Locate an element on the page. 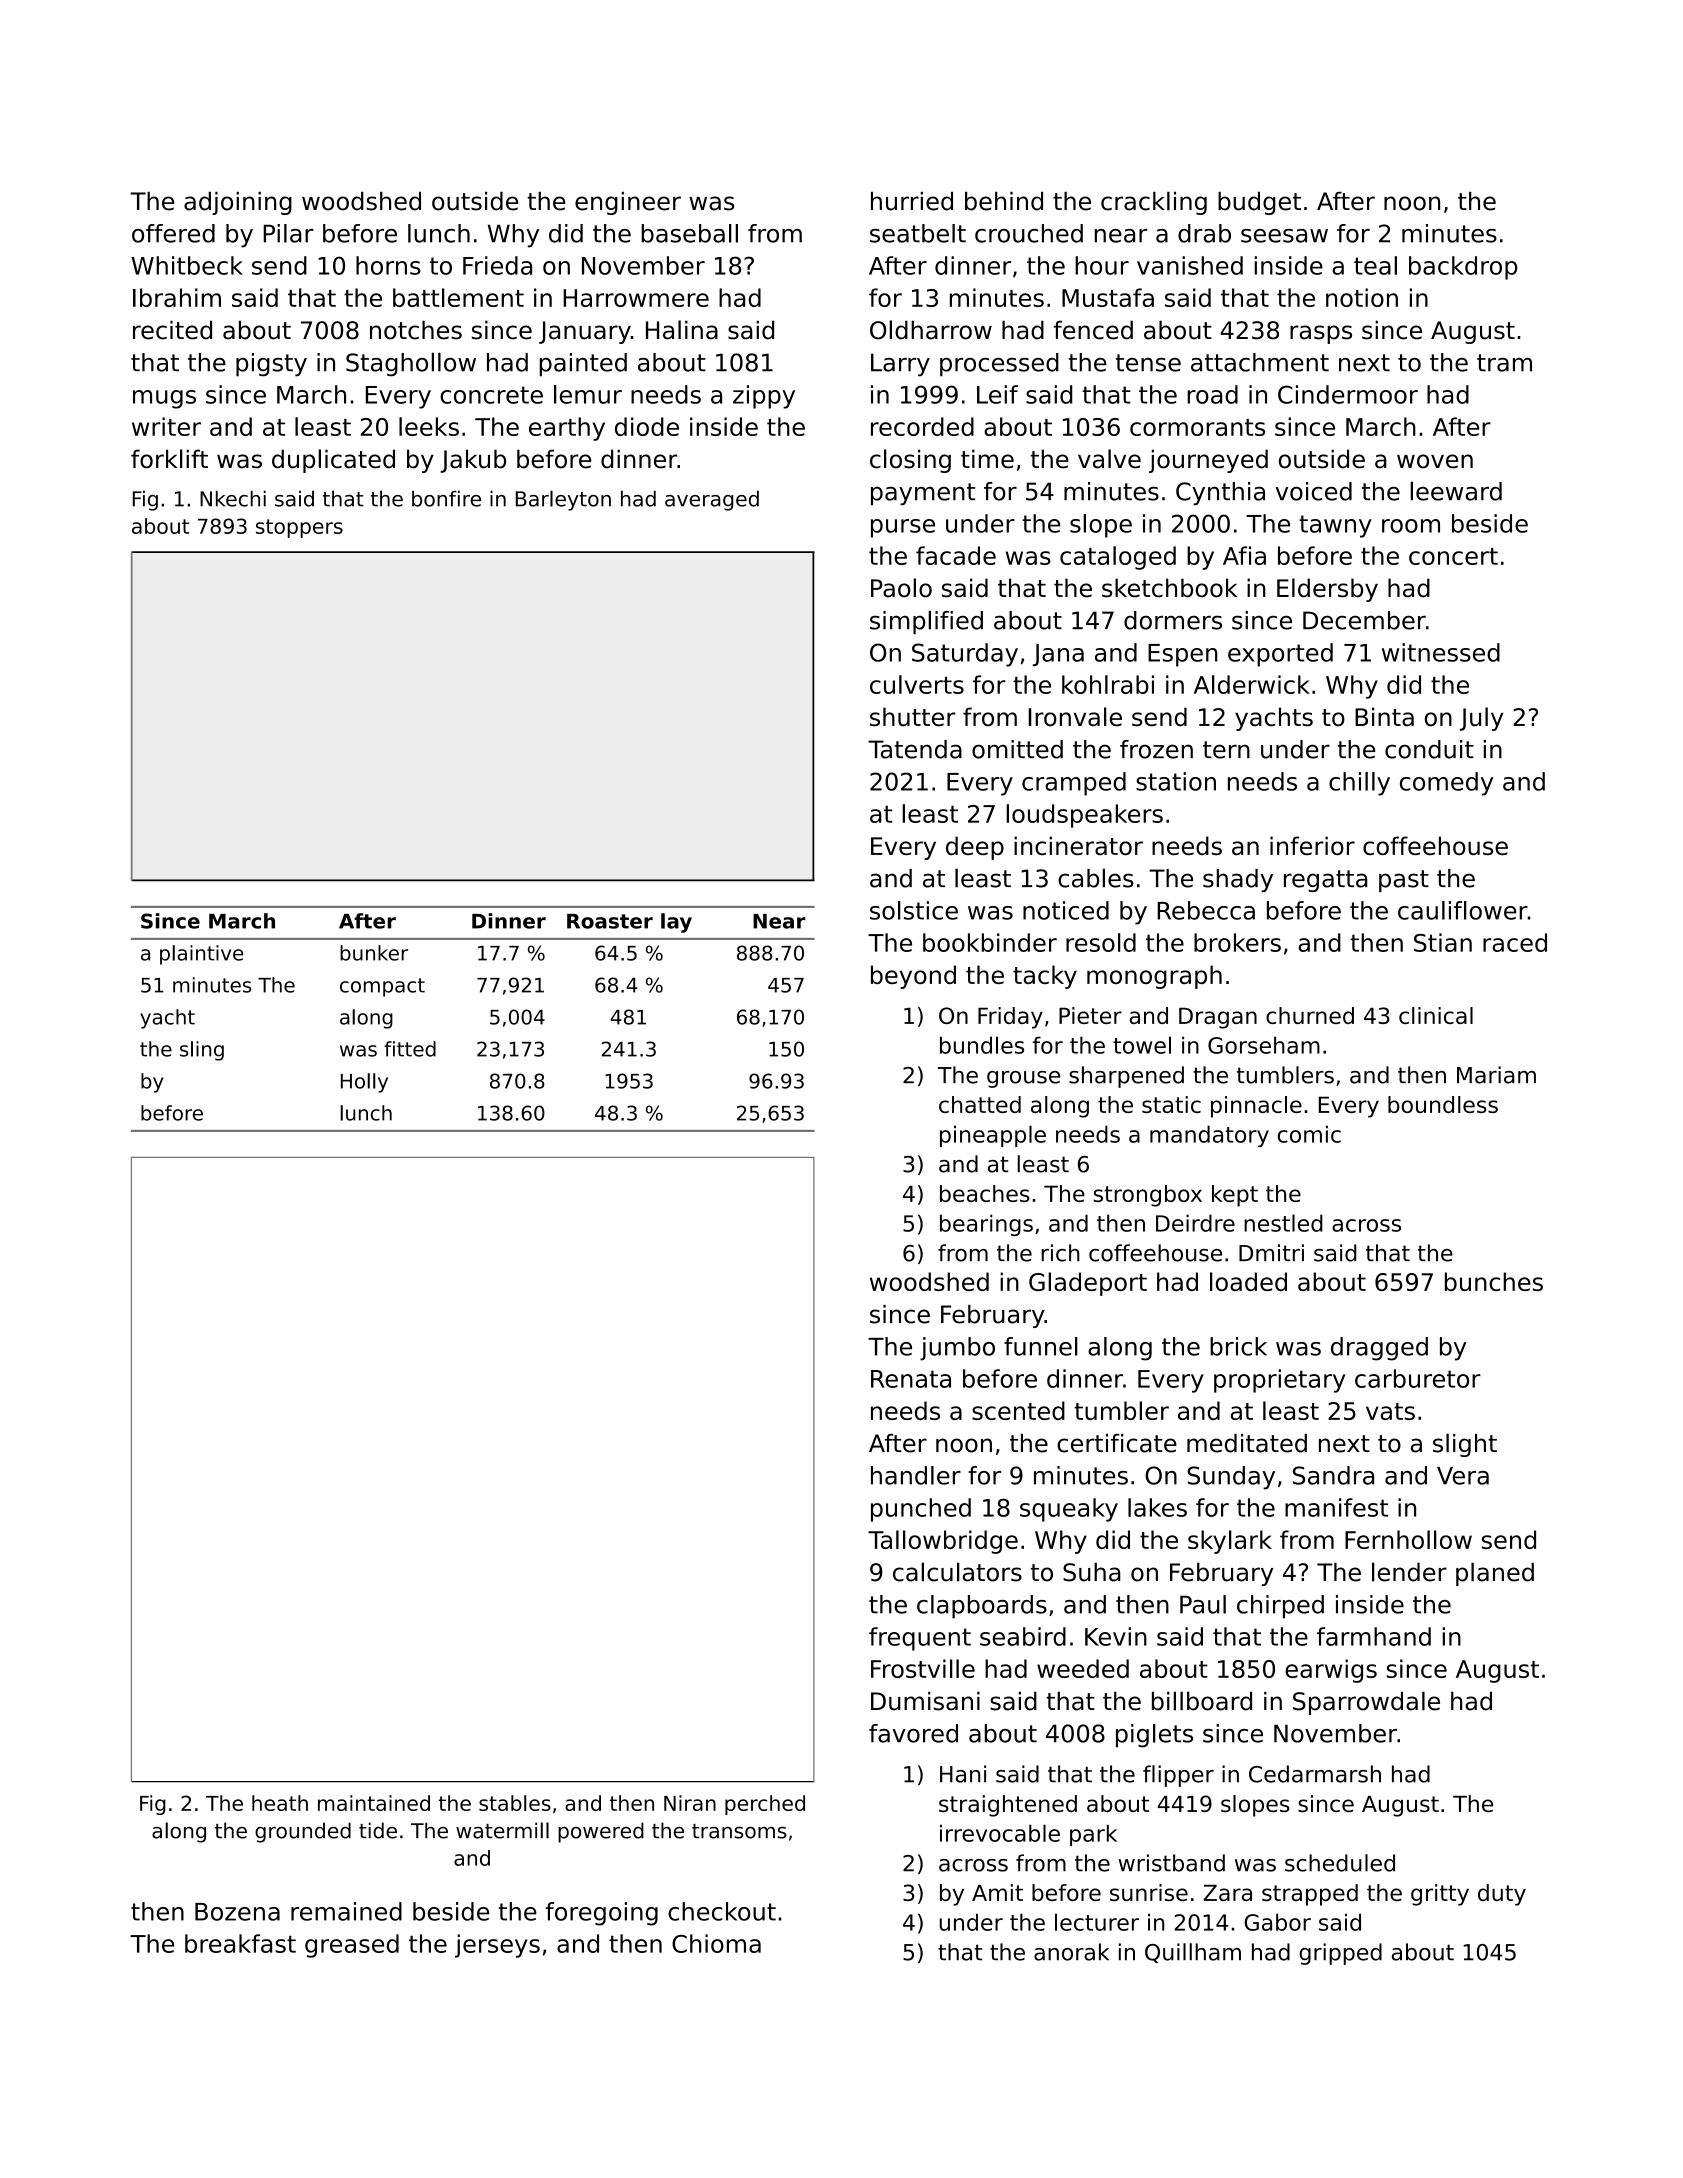 Image resolution: width=1683 pixels, height=2178 pixels. breakfast is located at coordinates (240, 1943).
